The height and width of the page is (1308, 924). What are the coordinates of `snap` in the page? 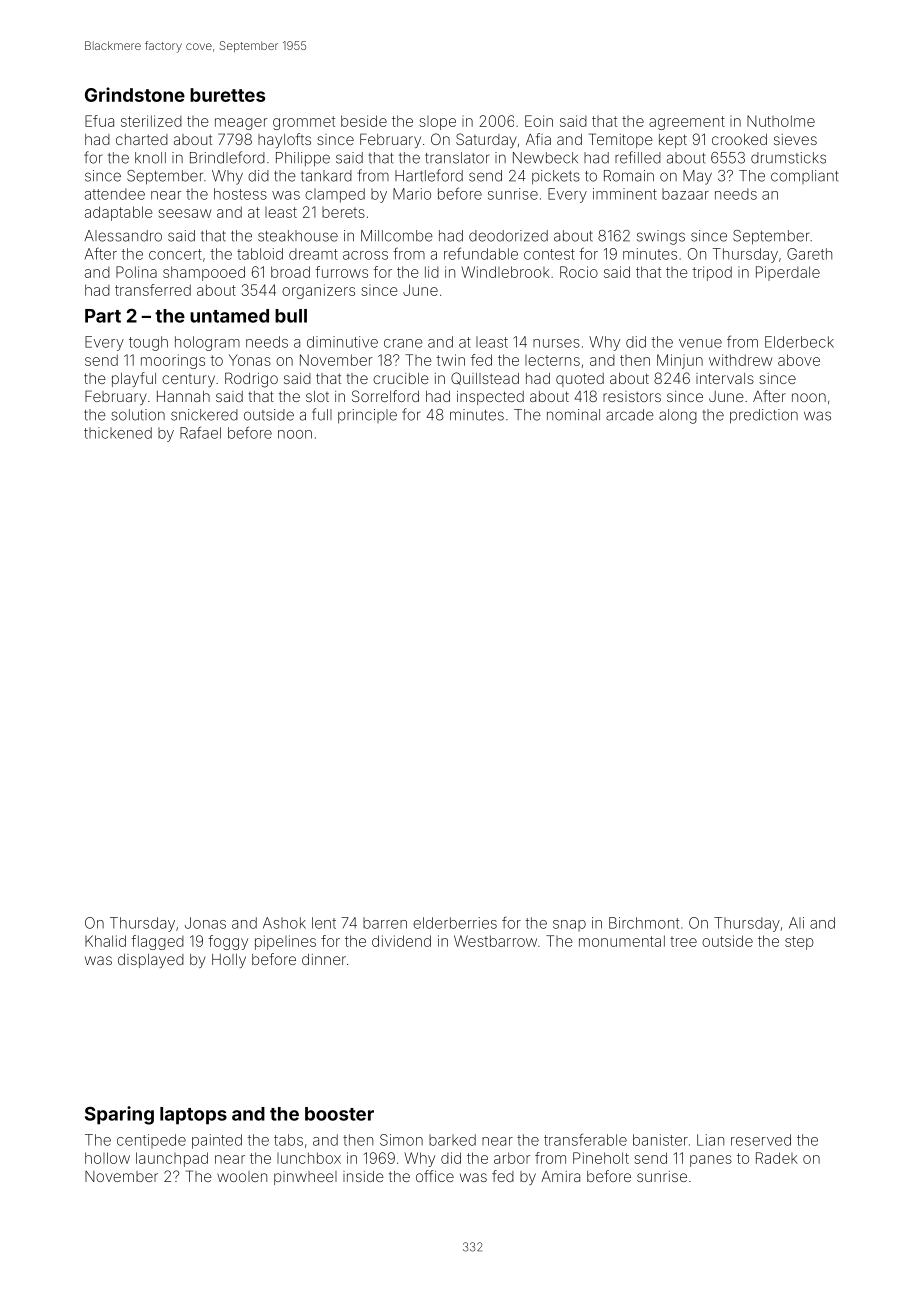 It's located at (569, 925).
